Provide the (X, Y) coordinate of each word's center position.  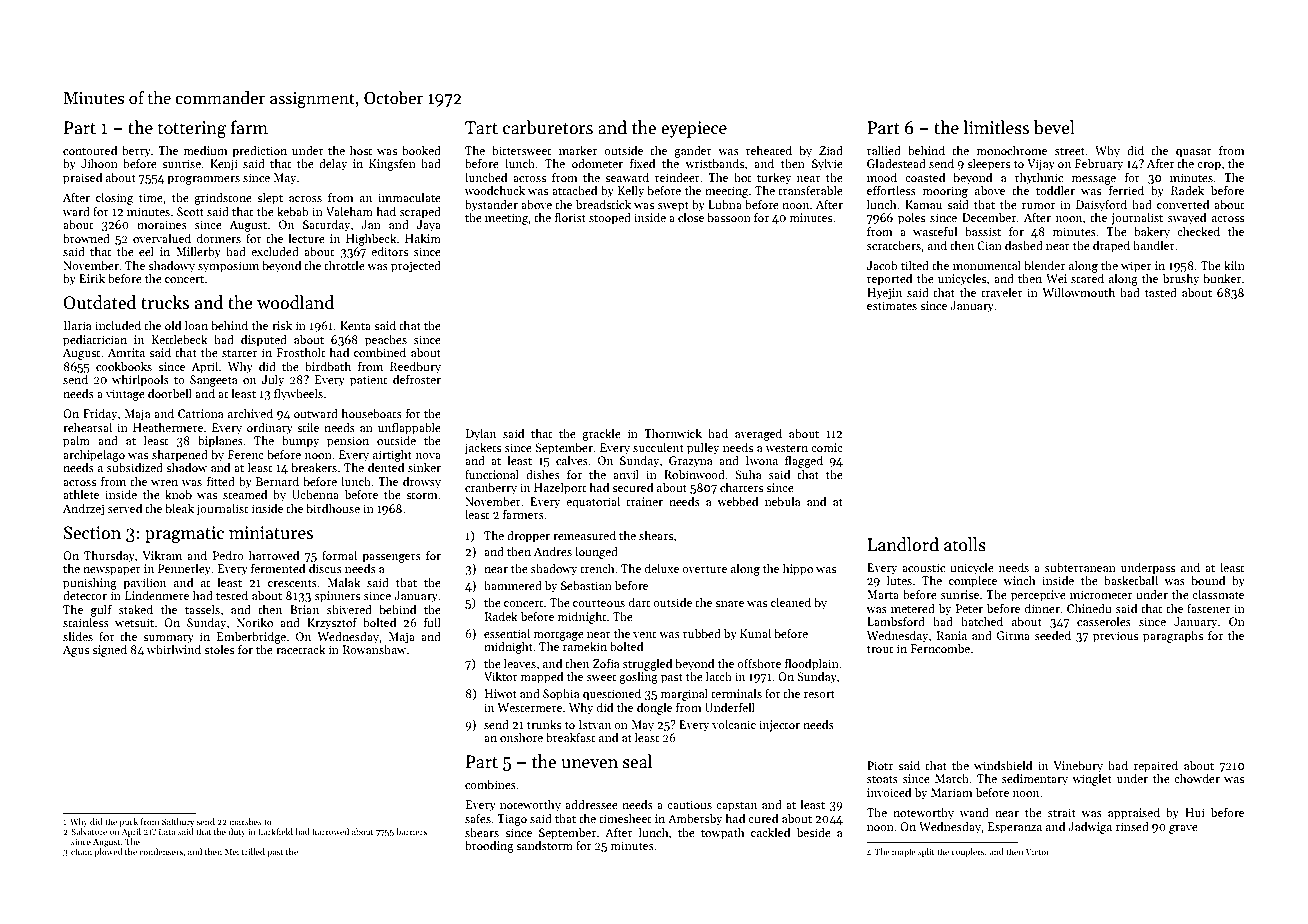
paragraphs (1173, 636)
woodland (295, 302)
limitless (996, 127)
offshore (759, 663)
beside (814, 832)
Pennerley (184, 569)
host (361, 150)
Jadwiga (1090, 827)
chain (81, 851)
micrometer (1101, 594)
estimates (892, 305)
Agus (76, 651)
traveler (1002, 292)
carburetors (548, 127)
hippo (798, 569)
